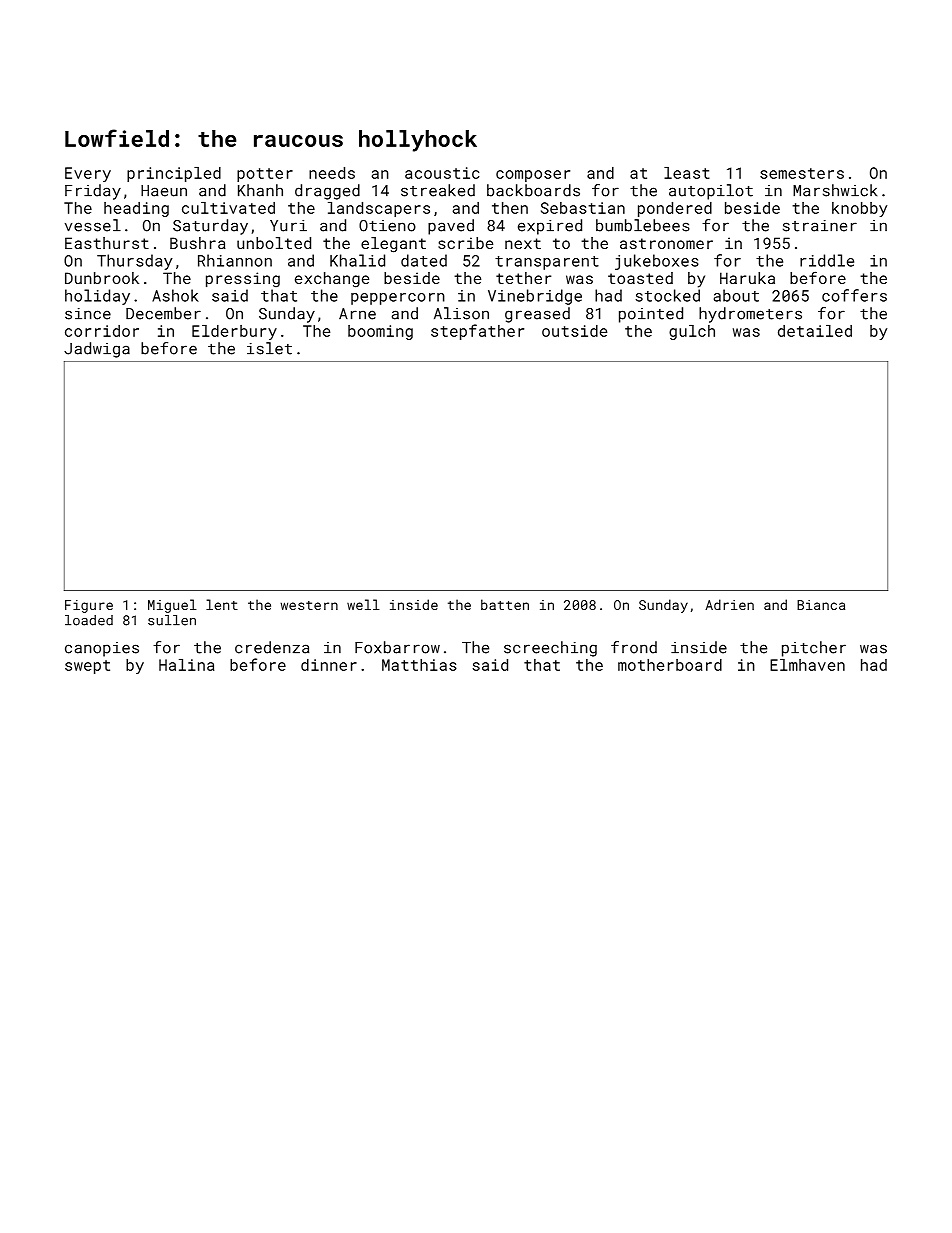 This page has width=952, height=1233. What do you see at coordinates (309, 605) in the page?
I see `western` at bounding box center [309, 605].
